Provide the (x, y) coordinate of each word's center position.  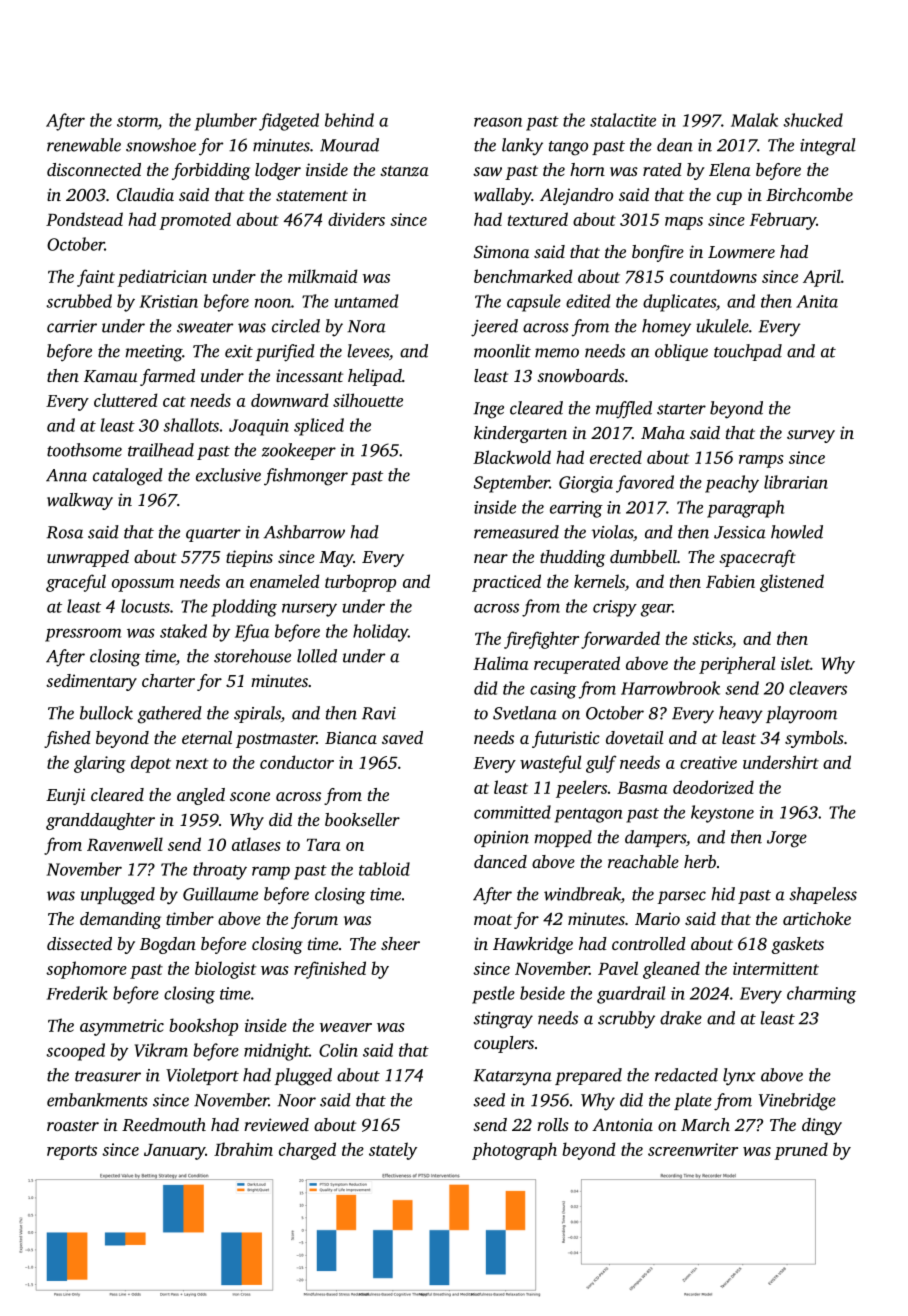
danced (500, 861)
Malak (754, 120)
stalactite (623, 120)
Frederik (77, 993)
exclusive (228, 475)
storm (137, 121)
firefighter (541, 640)
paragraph (746, 509)
